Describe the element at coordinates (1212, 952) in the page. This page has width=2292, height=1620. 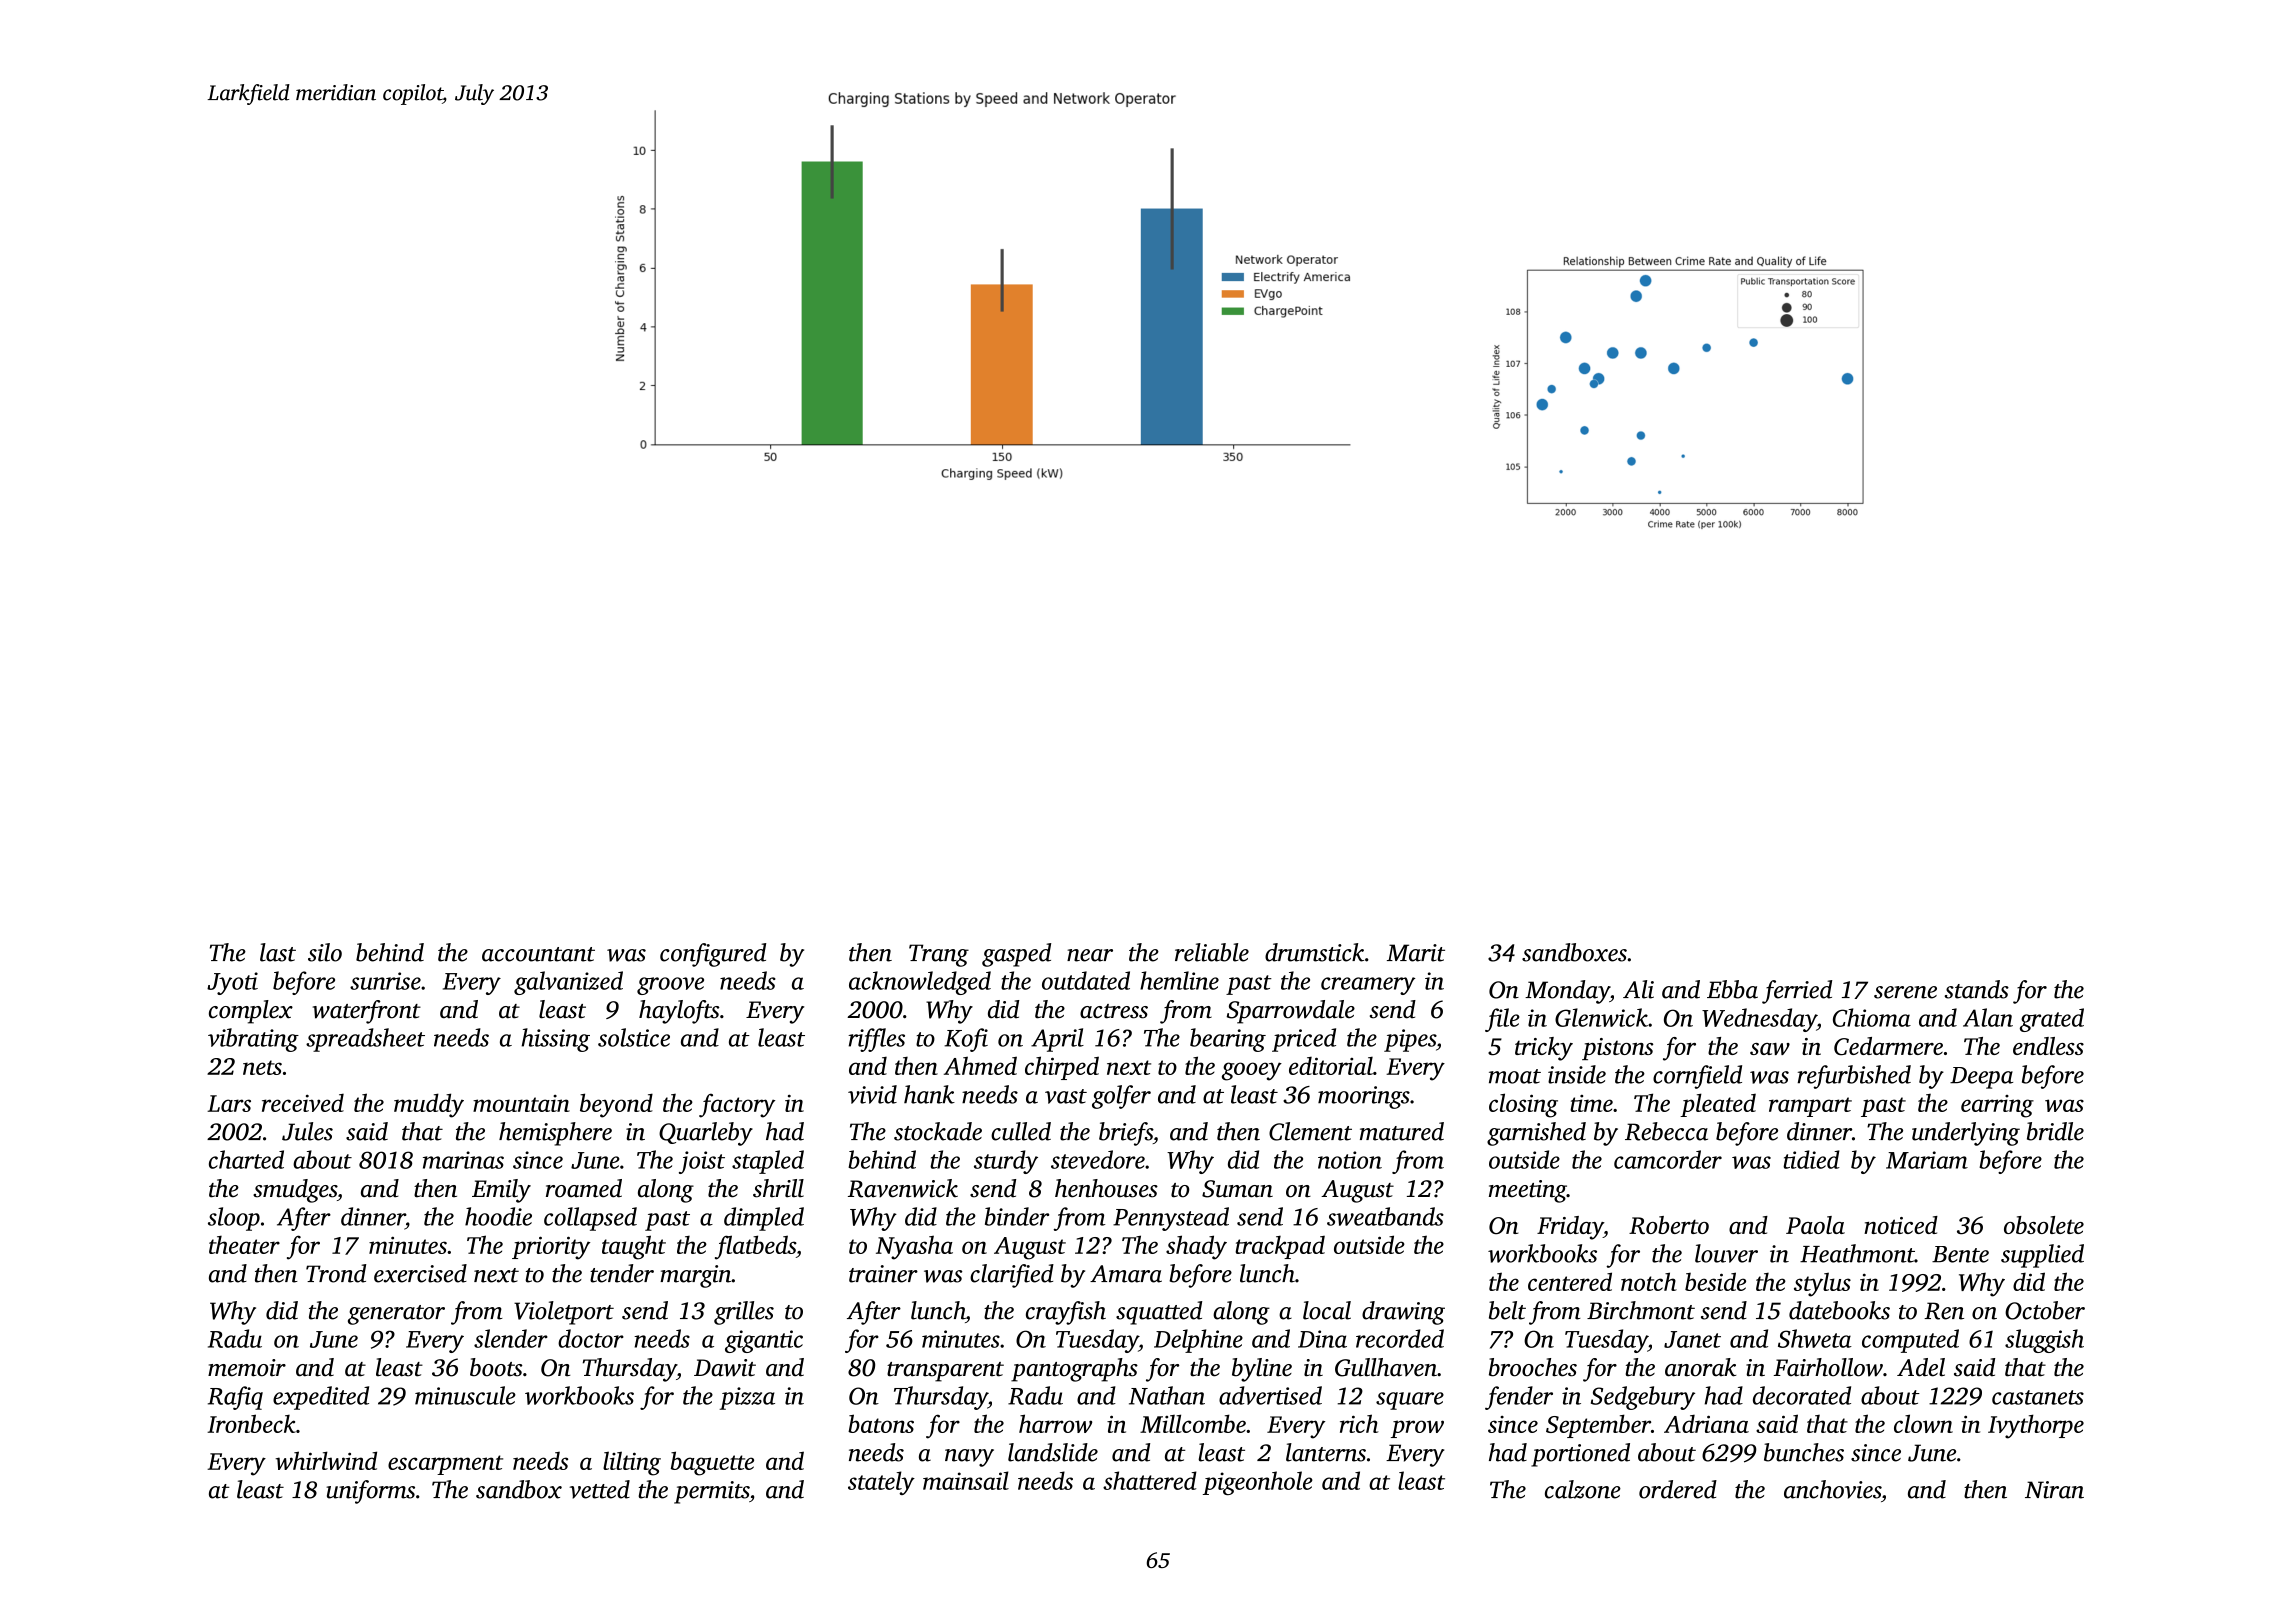
I see `reliable` at that location.
